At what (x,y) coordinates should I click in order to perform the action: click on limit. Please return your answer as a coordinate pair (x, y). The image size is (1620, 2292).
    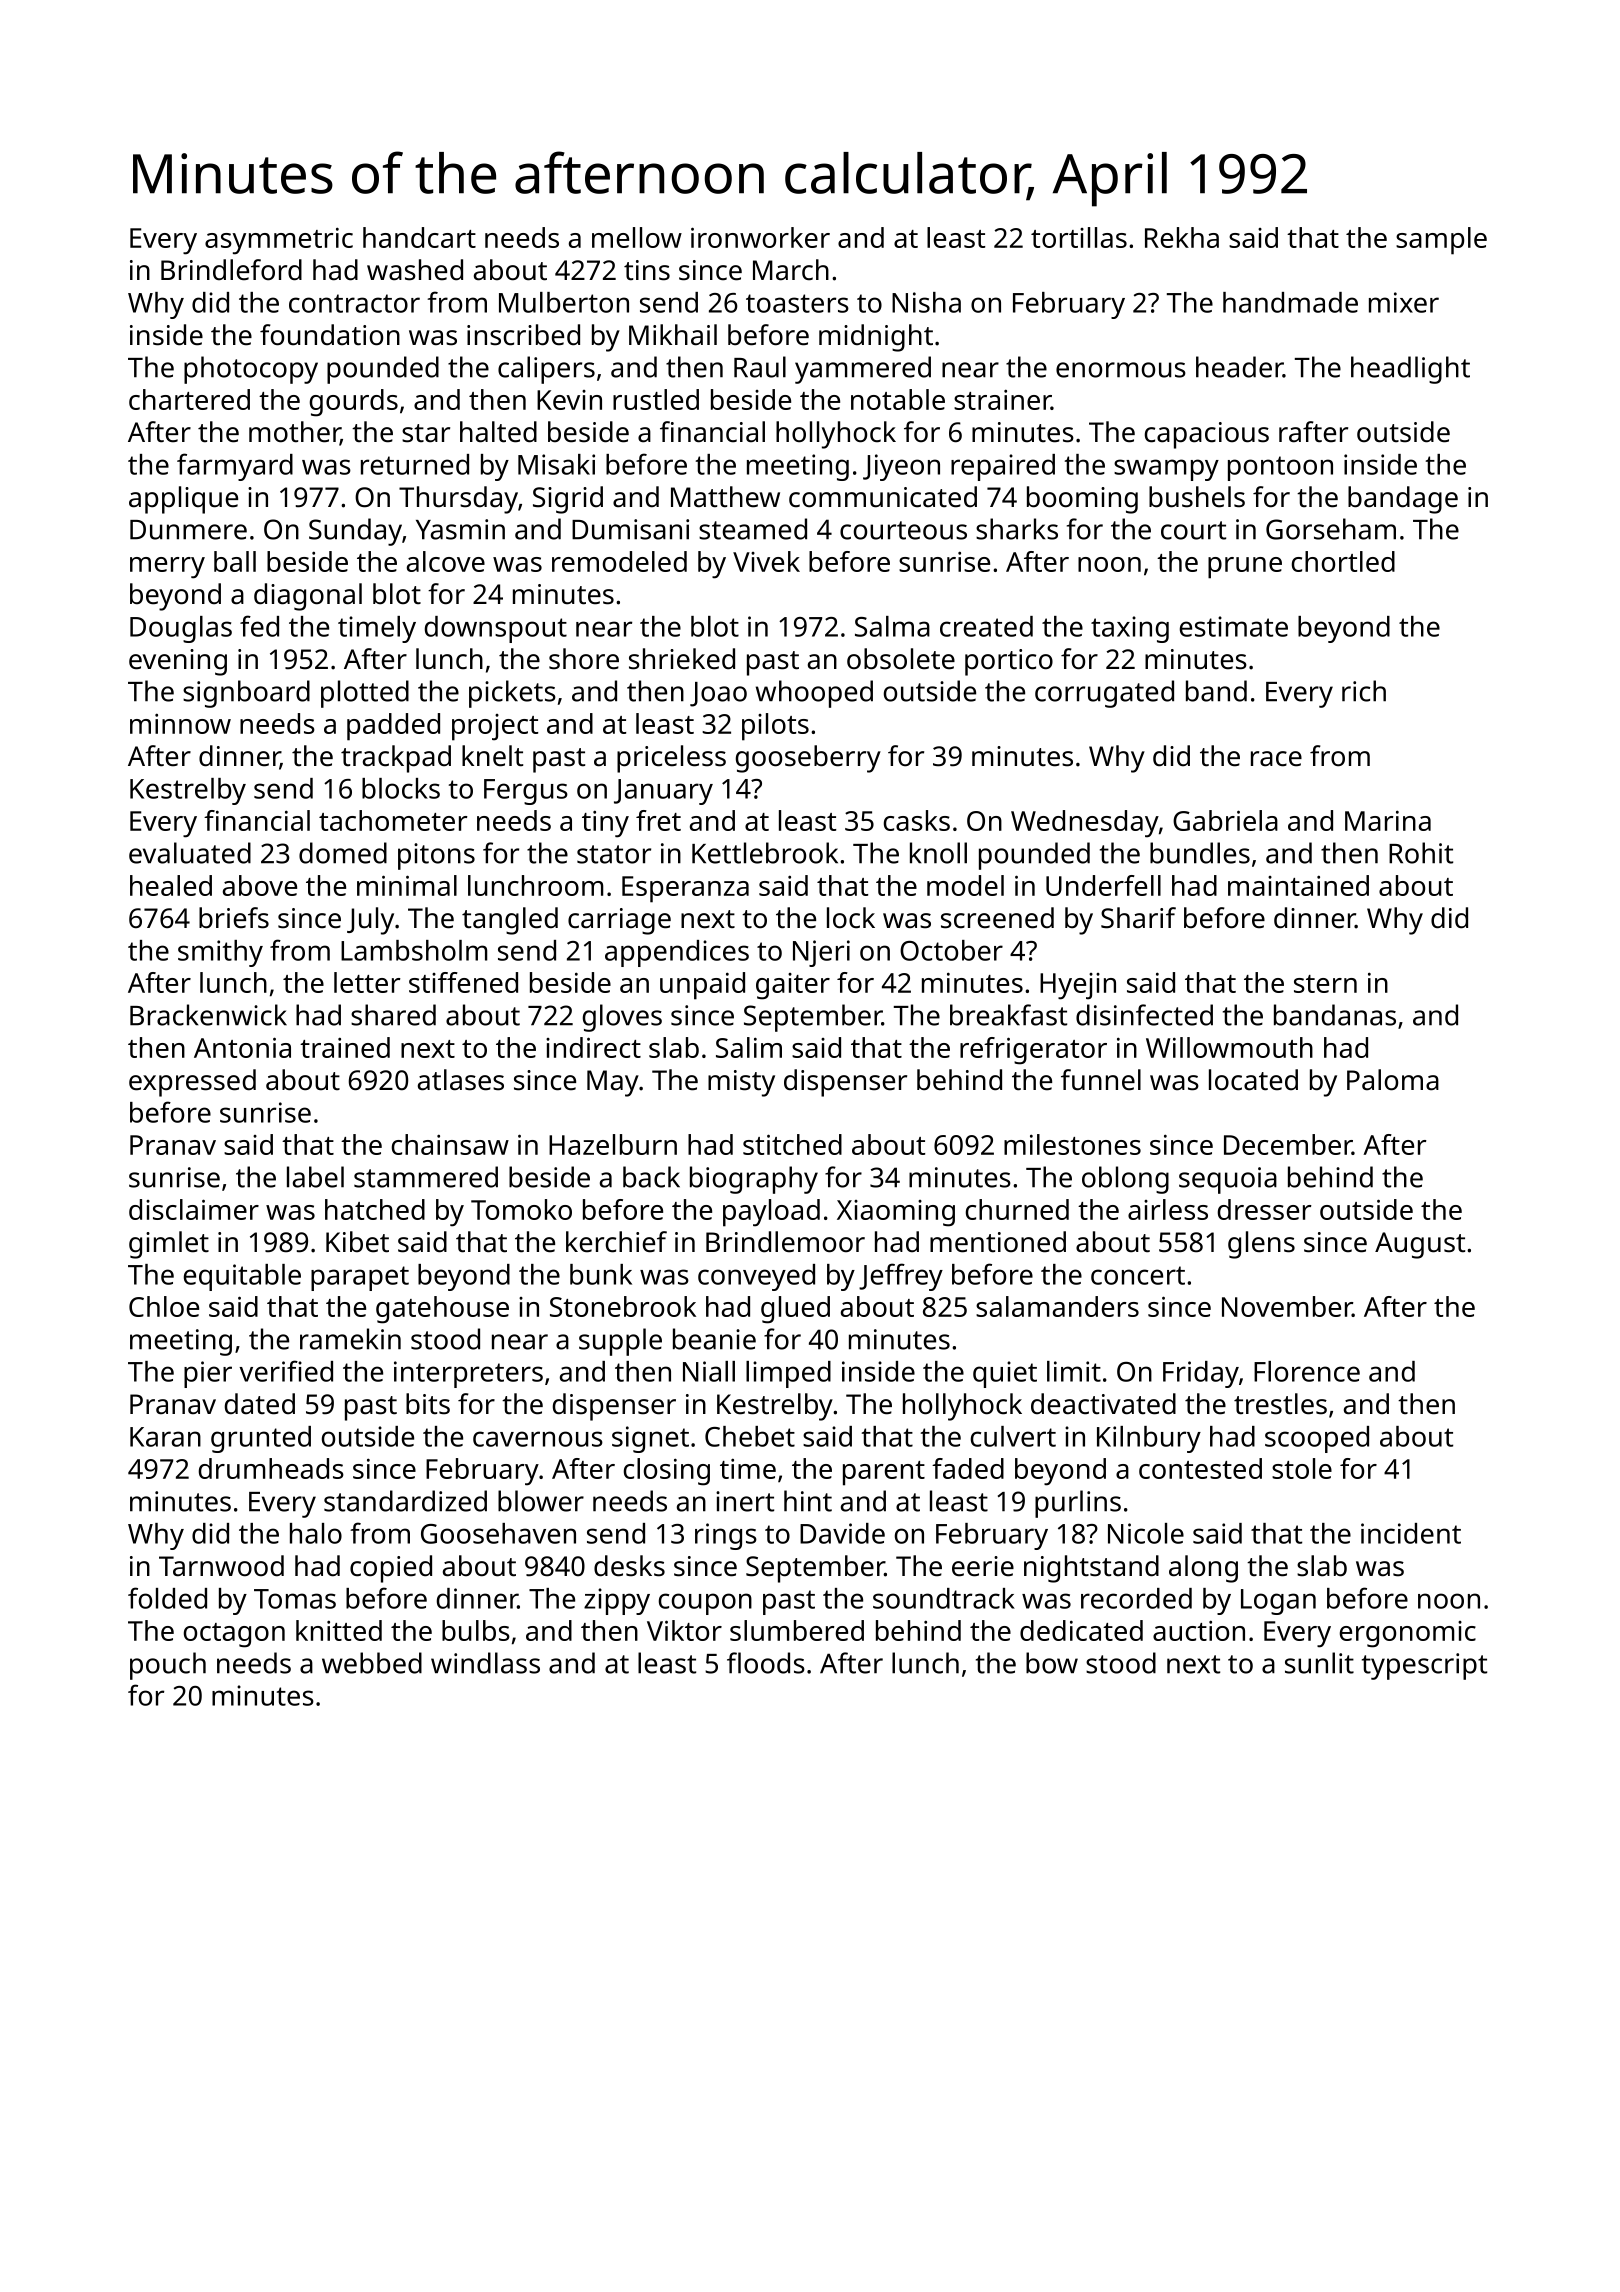
    Looking at the image, I should click on (1074, 1371).
